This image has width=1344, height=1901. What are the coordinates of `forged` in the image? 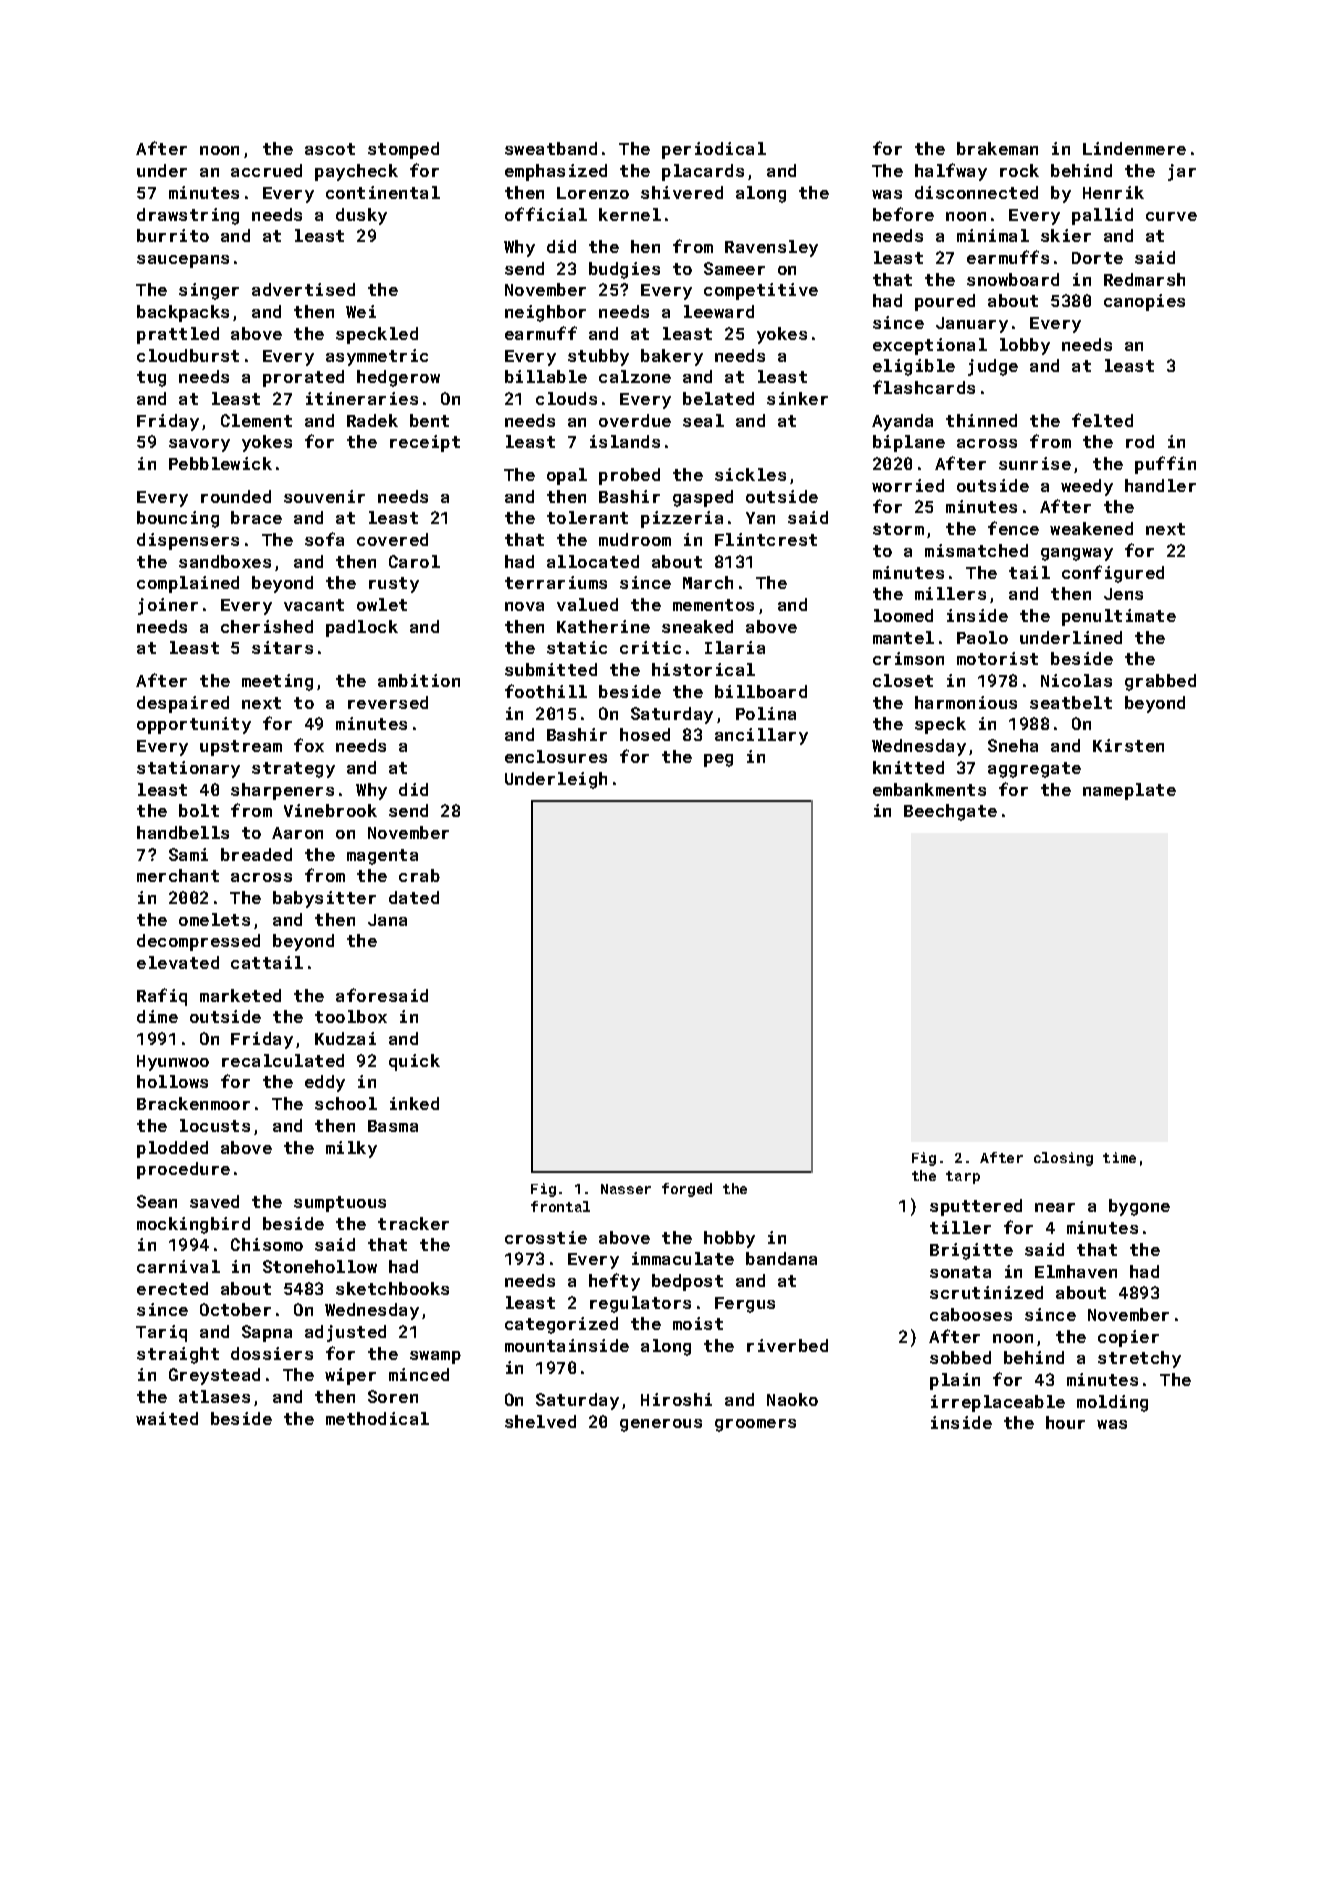 It's located at (687, 1190).
